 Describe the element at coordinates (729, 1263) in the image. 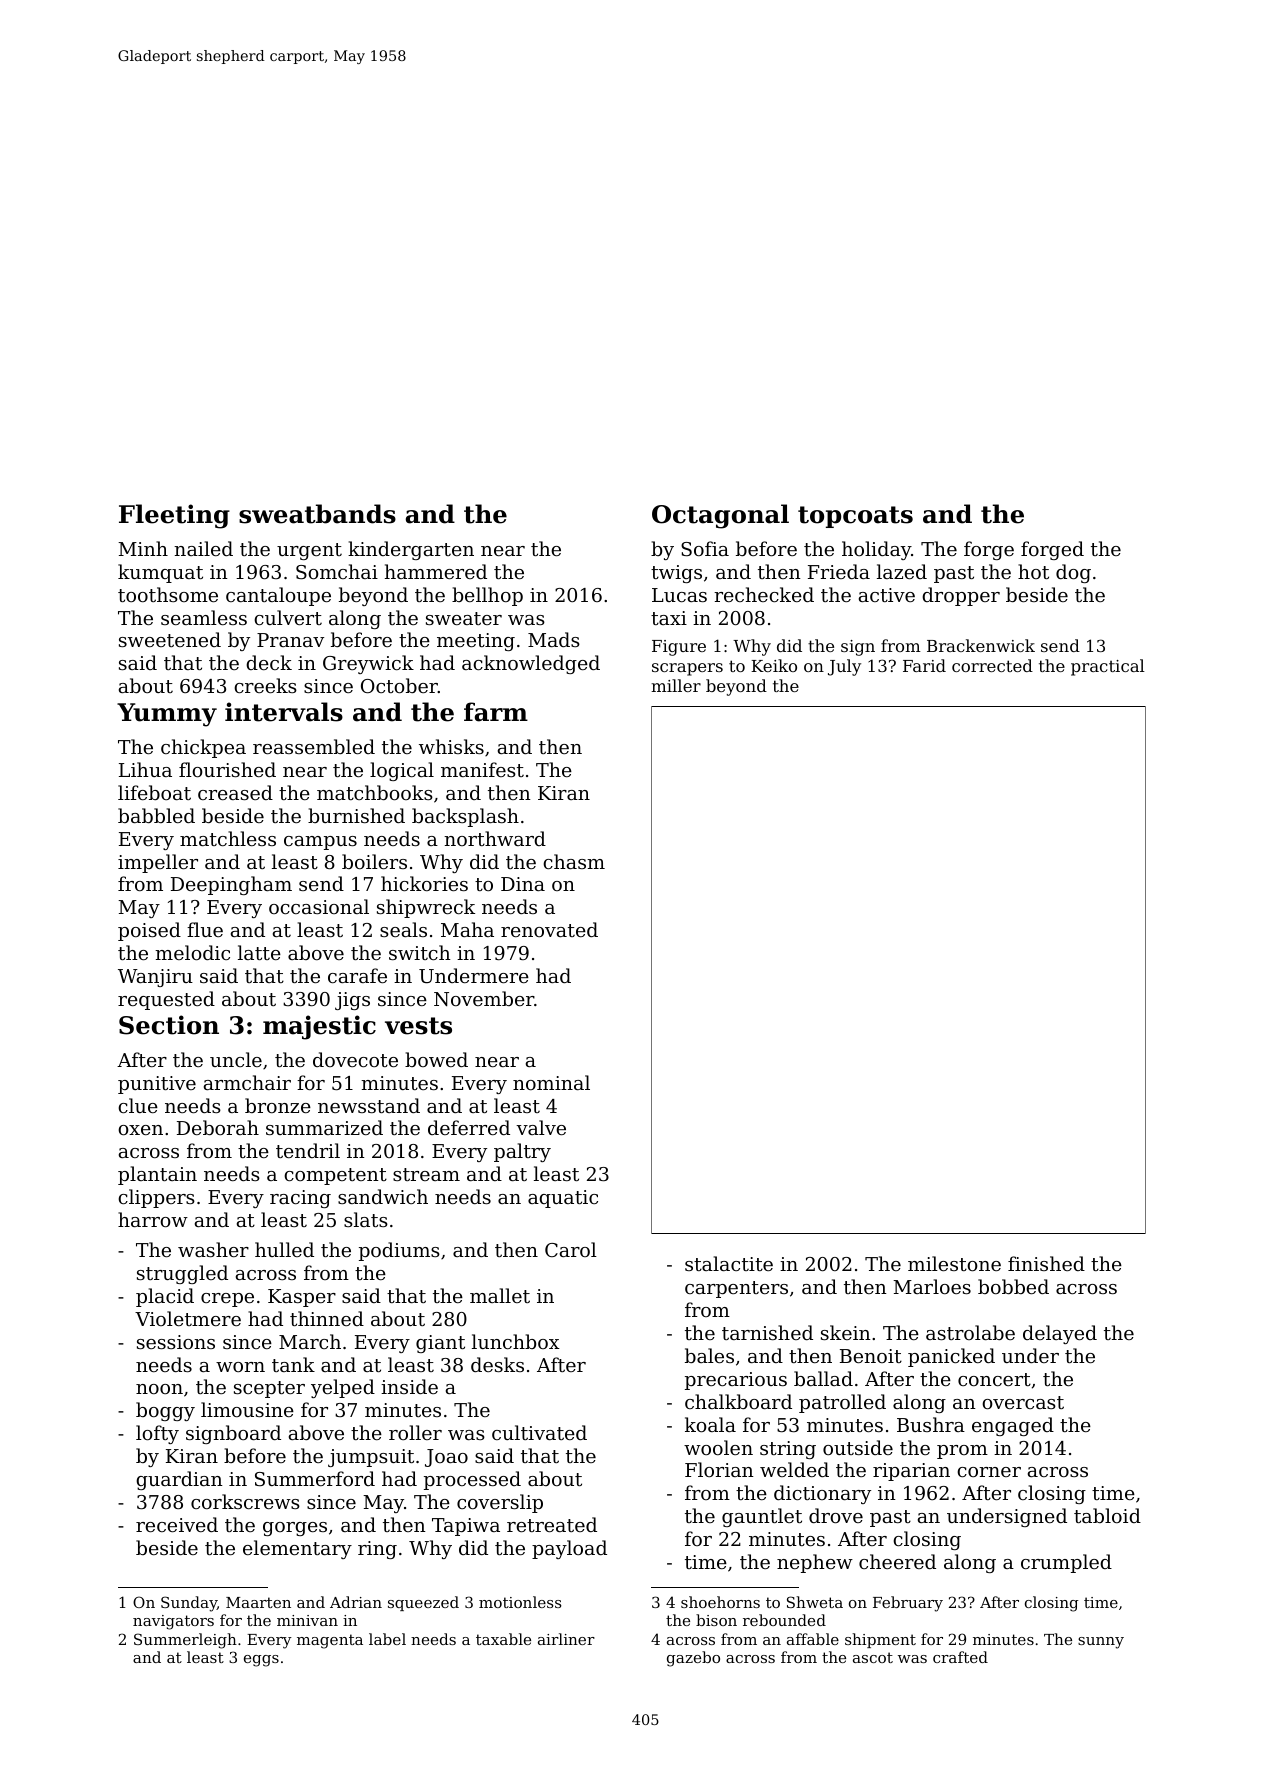

I see `stalactite` at that location.
